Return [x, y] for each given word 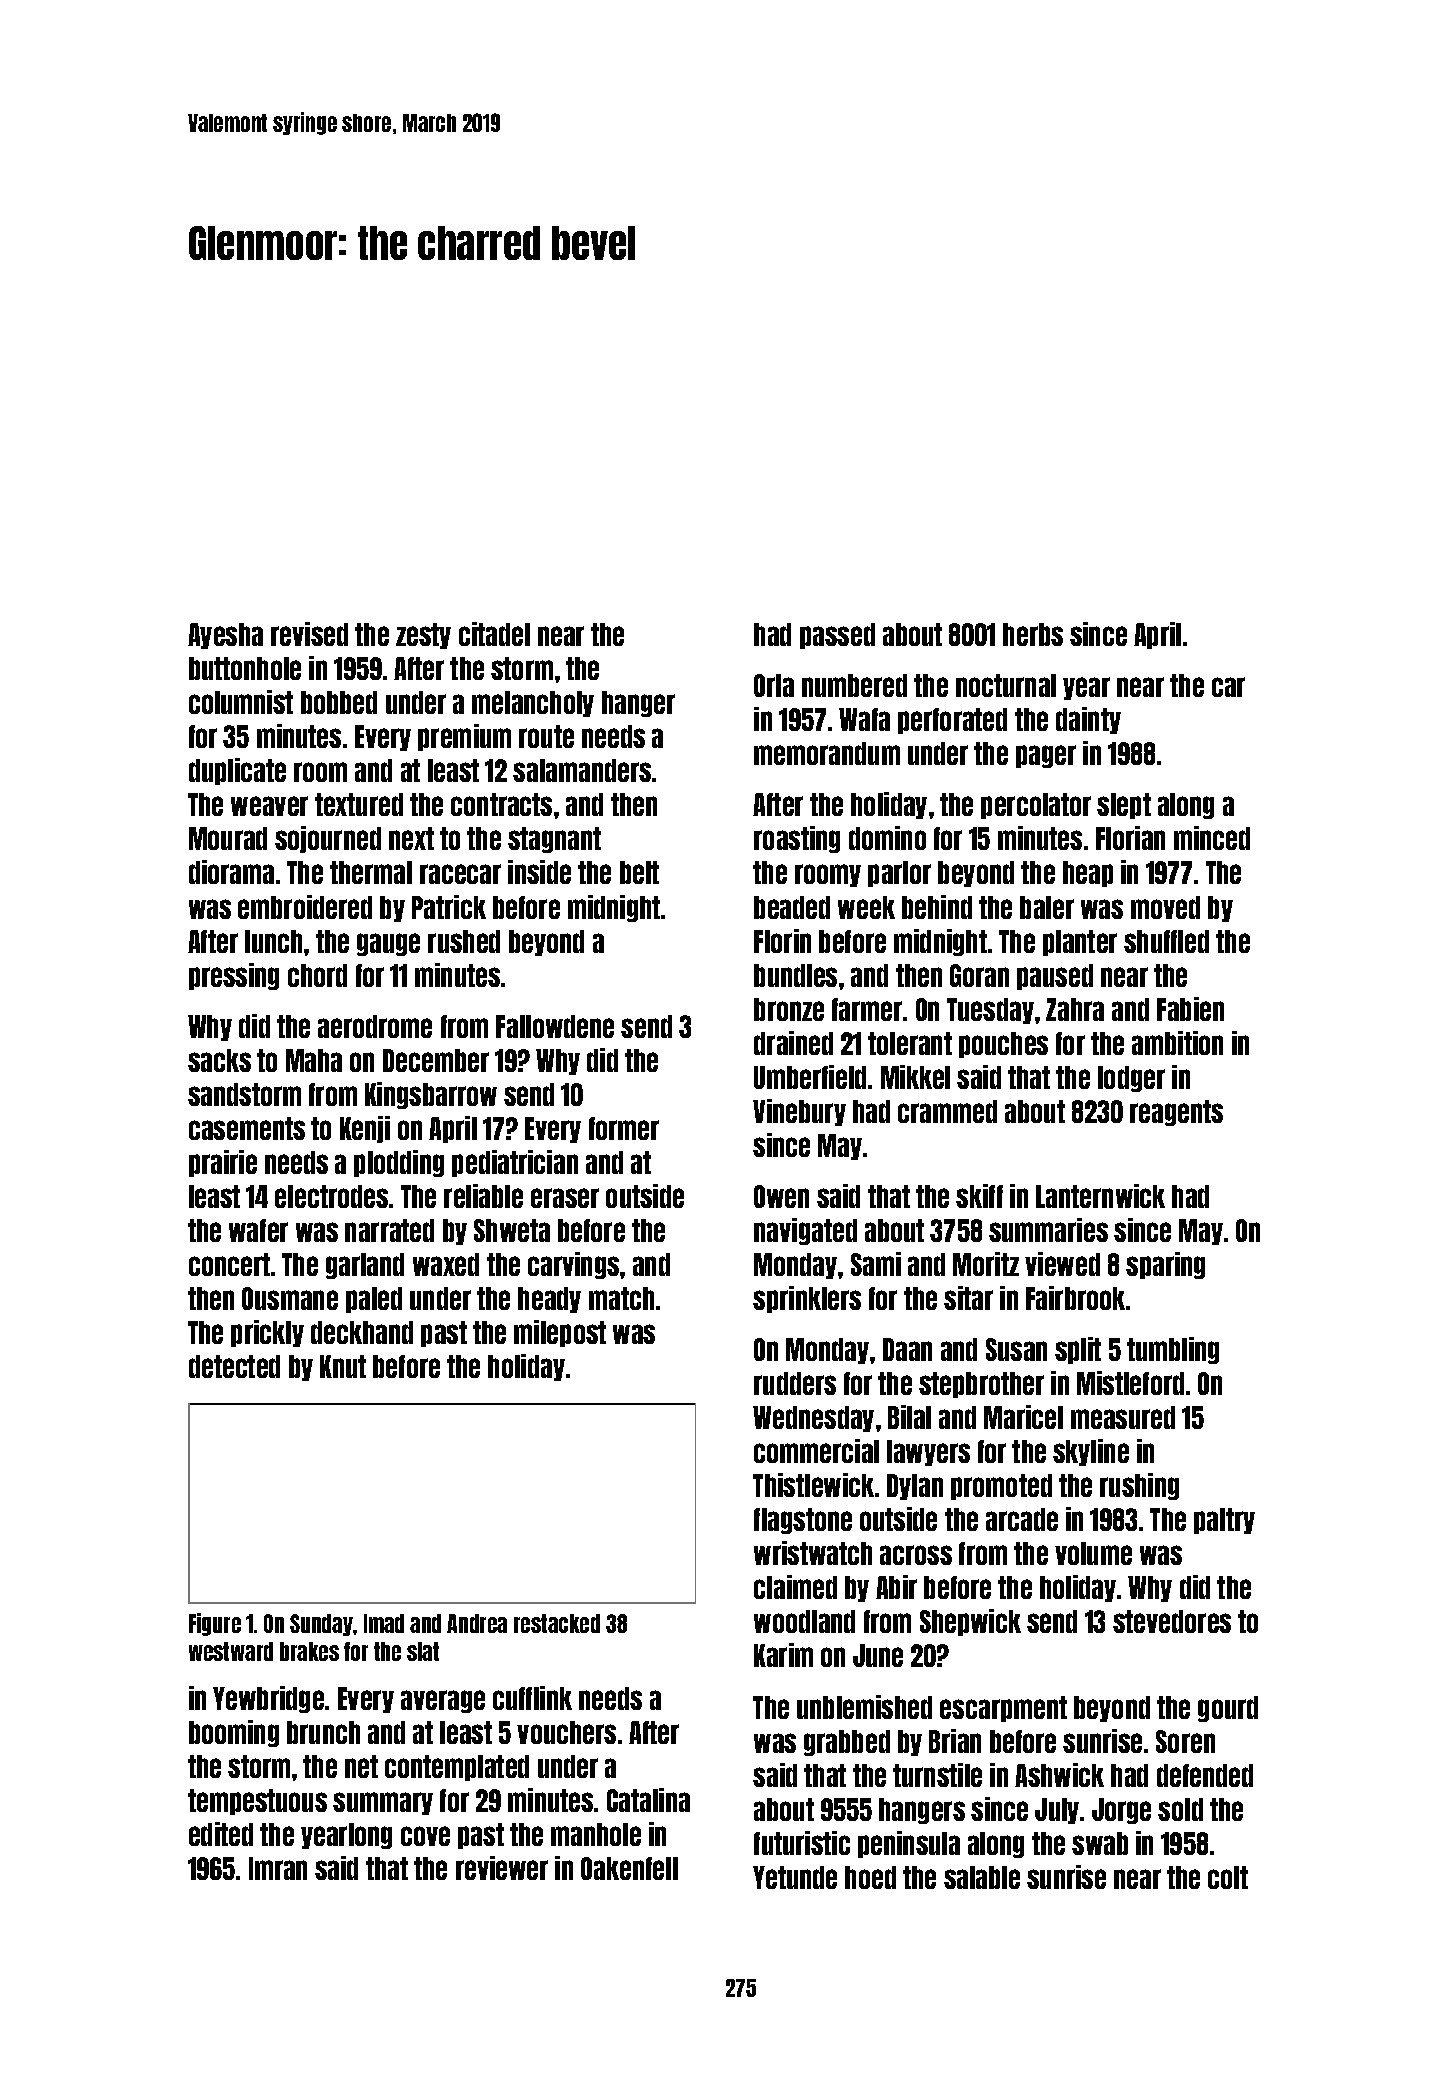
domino [887, 838]
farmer [867, 1009]
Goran [979, 975]
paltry [1224, 1521]
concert [229, 1264]
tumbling [1173, 1350]
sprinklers [807, 1299]
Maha [314, 1060]
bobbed [339, 702]
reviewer [502, 1868]
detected [234, 1366]
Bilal [909, 1417]
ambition [1177, 1043]
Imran [278, 1868]
